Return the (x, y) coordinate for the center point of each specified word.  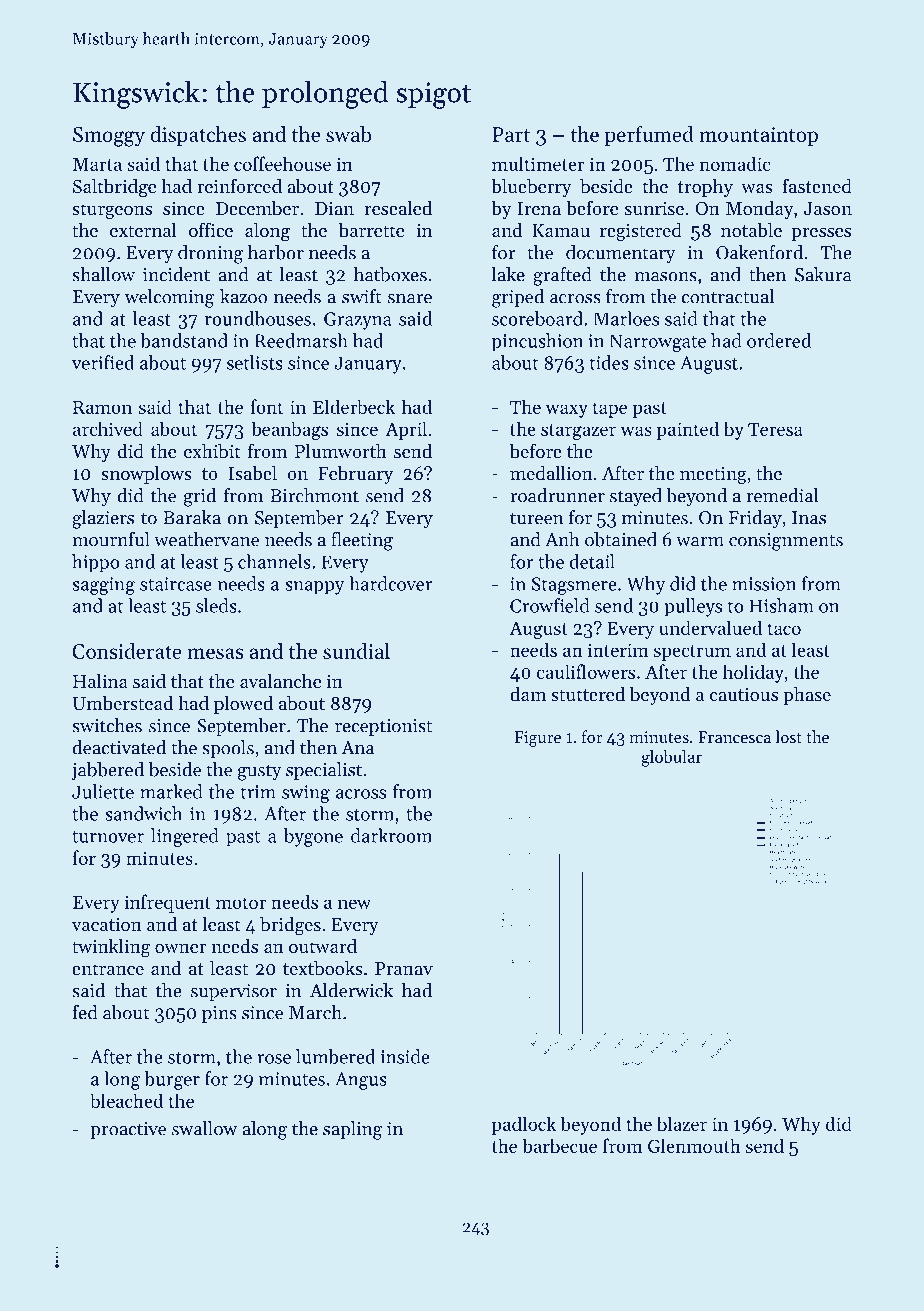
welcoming (169, 298)
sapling (353, 1130)
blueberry (531, 188)
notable (751, 230)
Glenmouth (694, 1145)
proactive (128, 1130)
